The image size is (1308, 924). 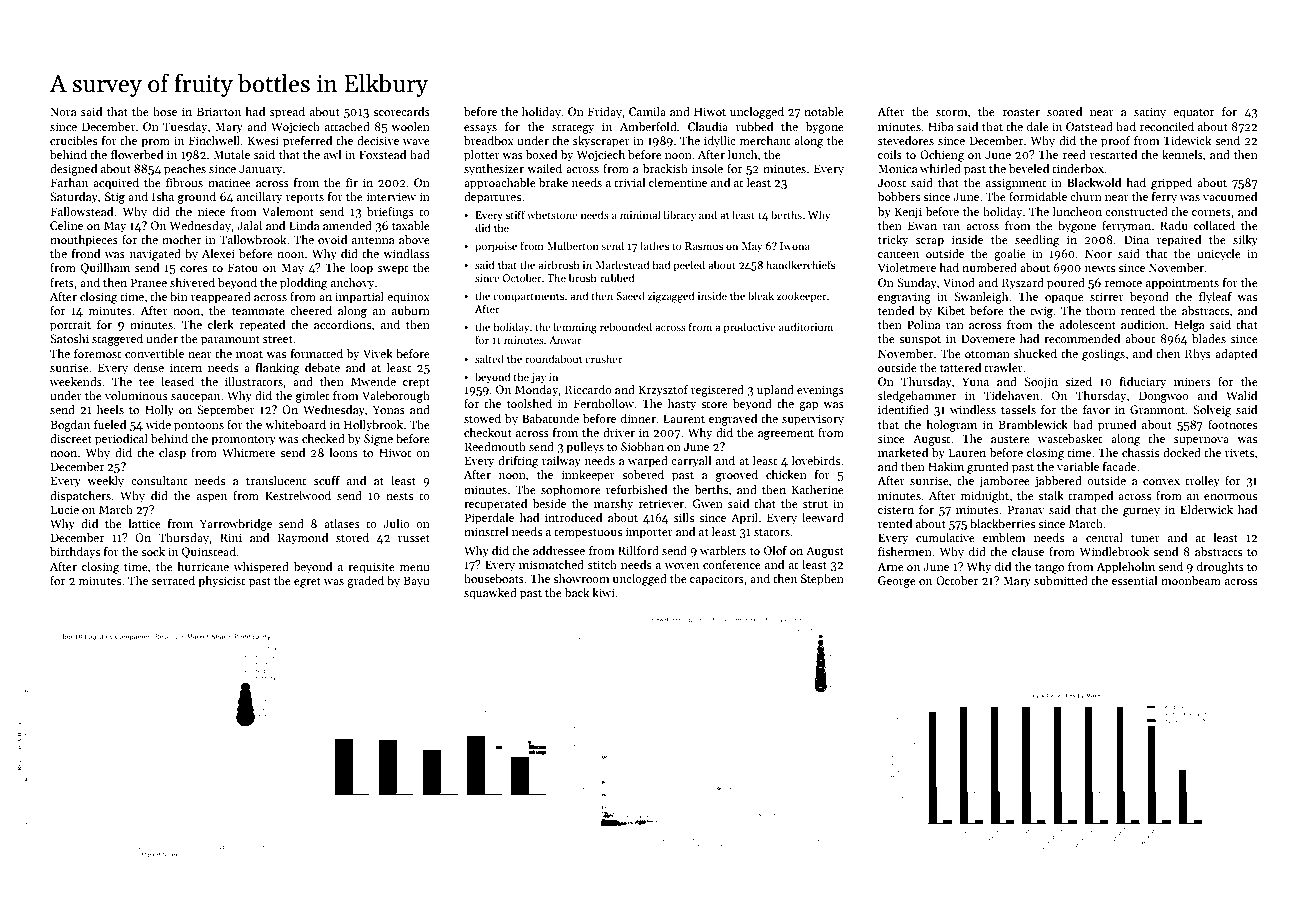 I want to click on Camila, so click(x=647, y=111).
